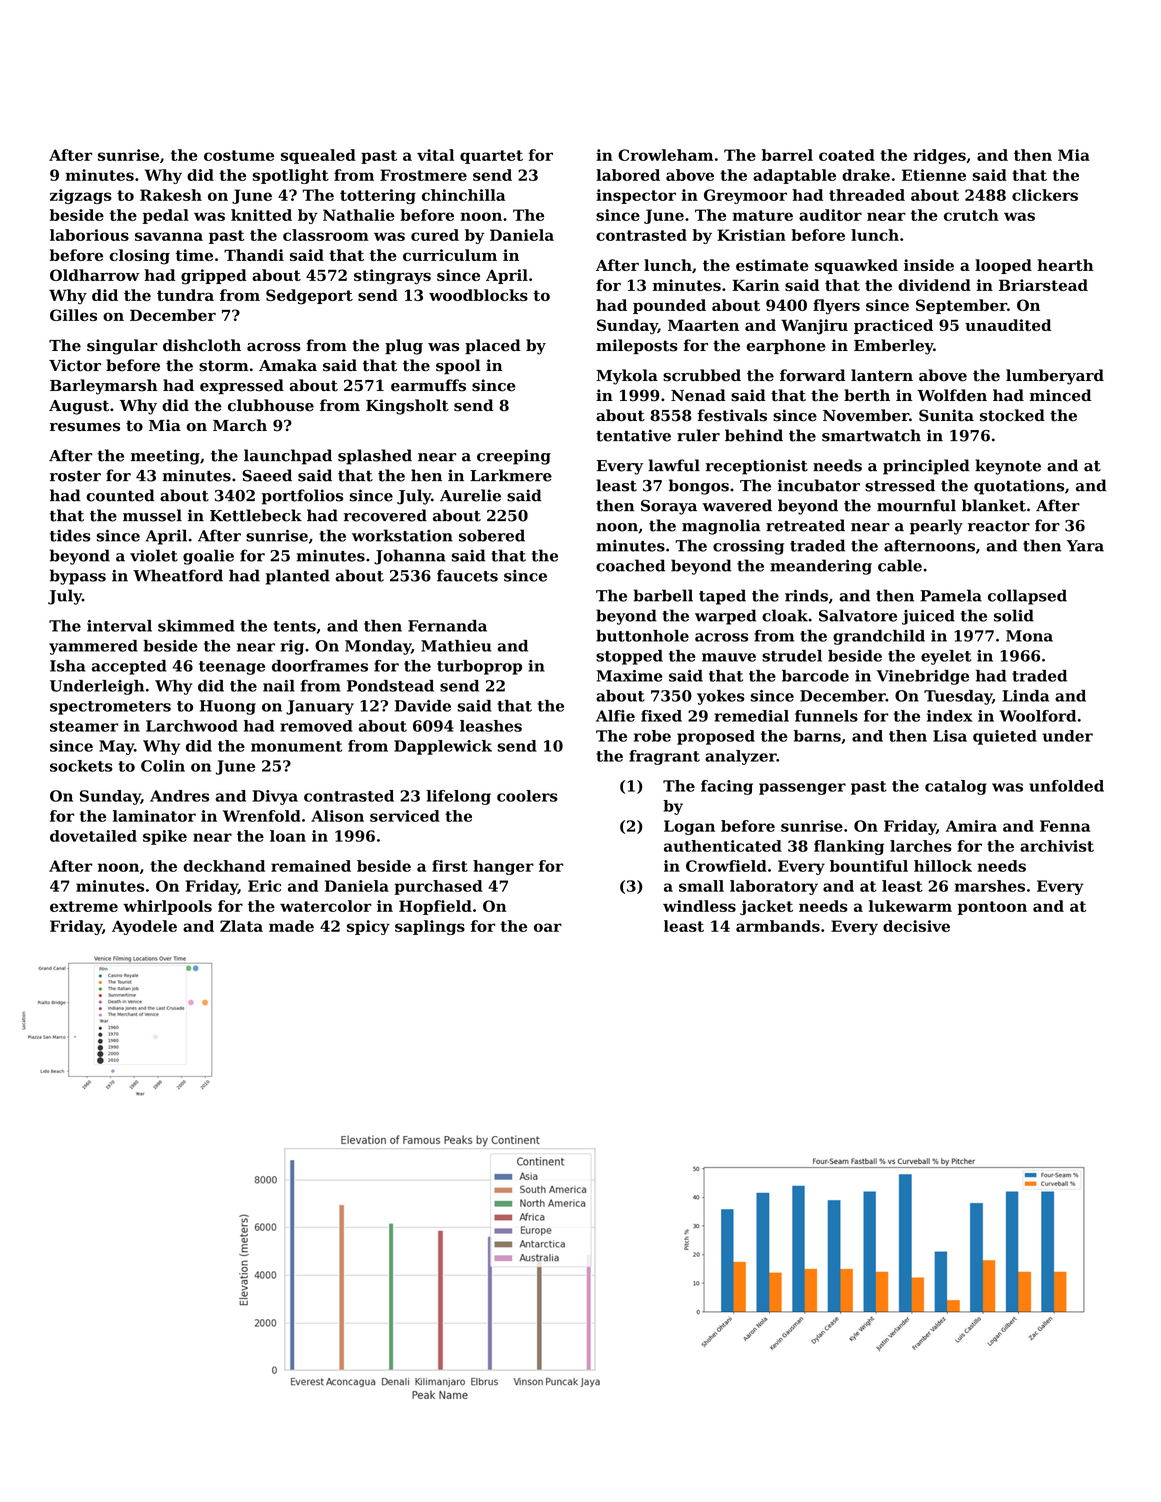 The image size is (1161, 1502). I want to click on accepted, so click(129, 667).
